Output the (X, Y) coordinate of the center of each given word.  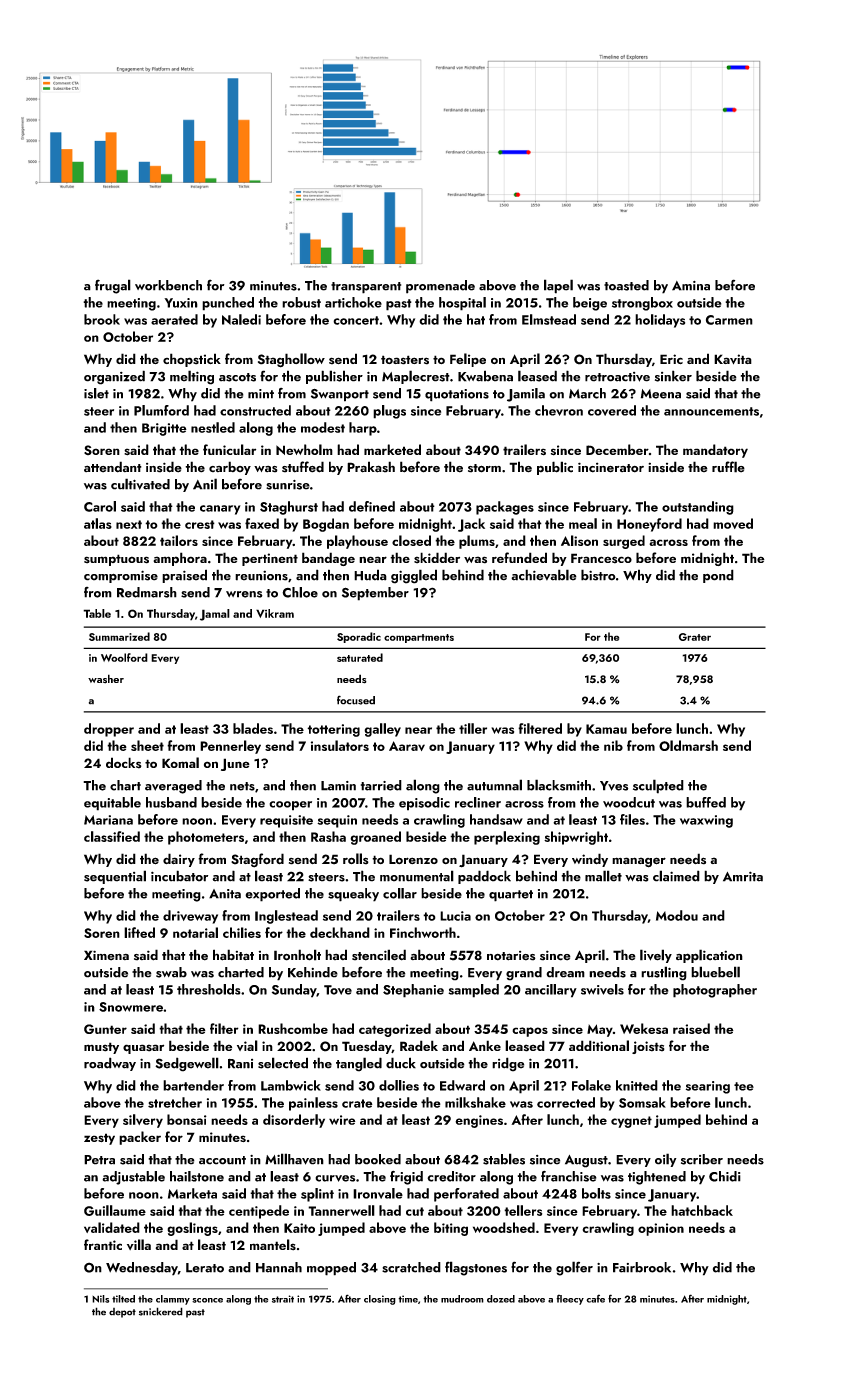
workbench (168, 285)
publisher (334, 377)
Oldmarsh (688, 745)
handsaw (496, 819)
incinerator (611, 467)
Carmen (729, 320)
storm (484, 468)
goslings (192, 1229)
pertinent (270, 559)
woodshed (504, 1227)
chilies (242, 932)
